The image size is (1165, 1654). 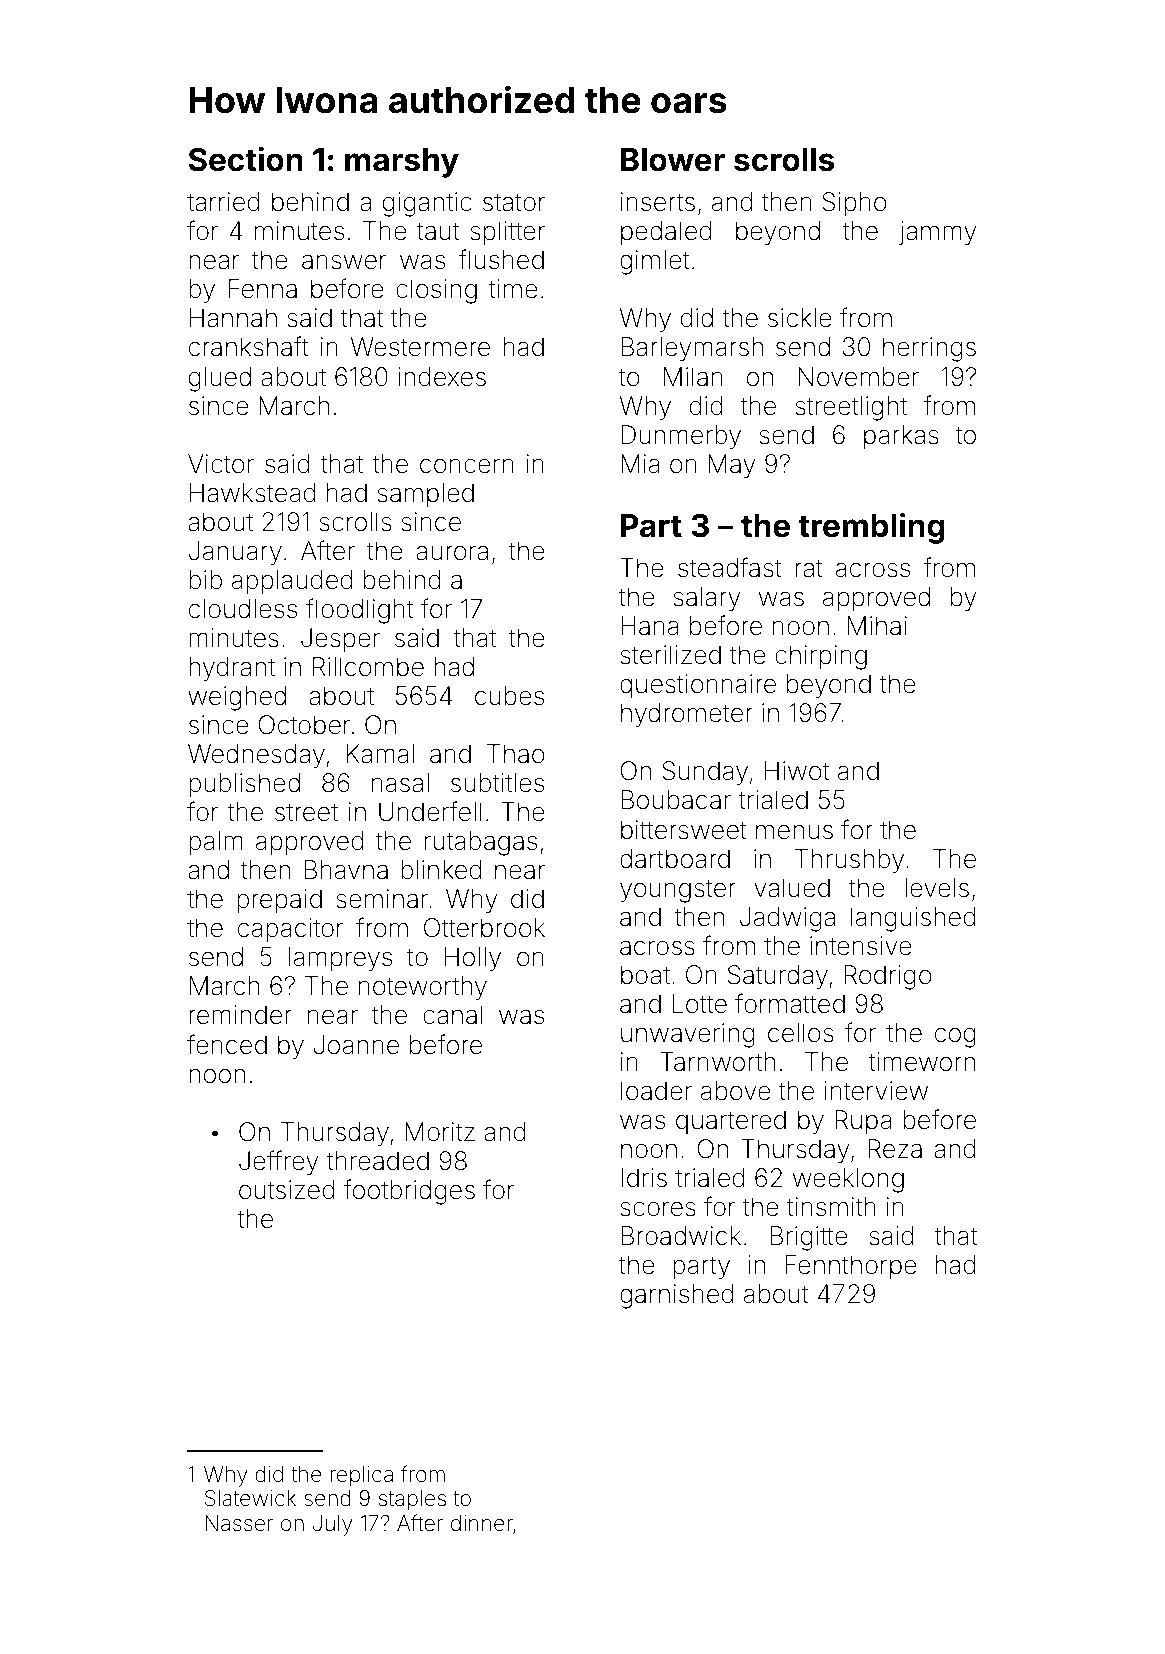 I want to click on aurora, so click(x=452, y=553).
